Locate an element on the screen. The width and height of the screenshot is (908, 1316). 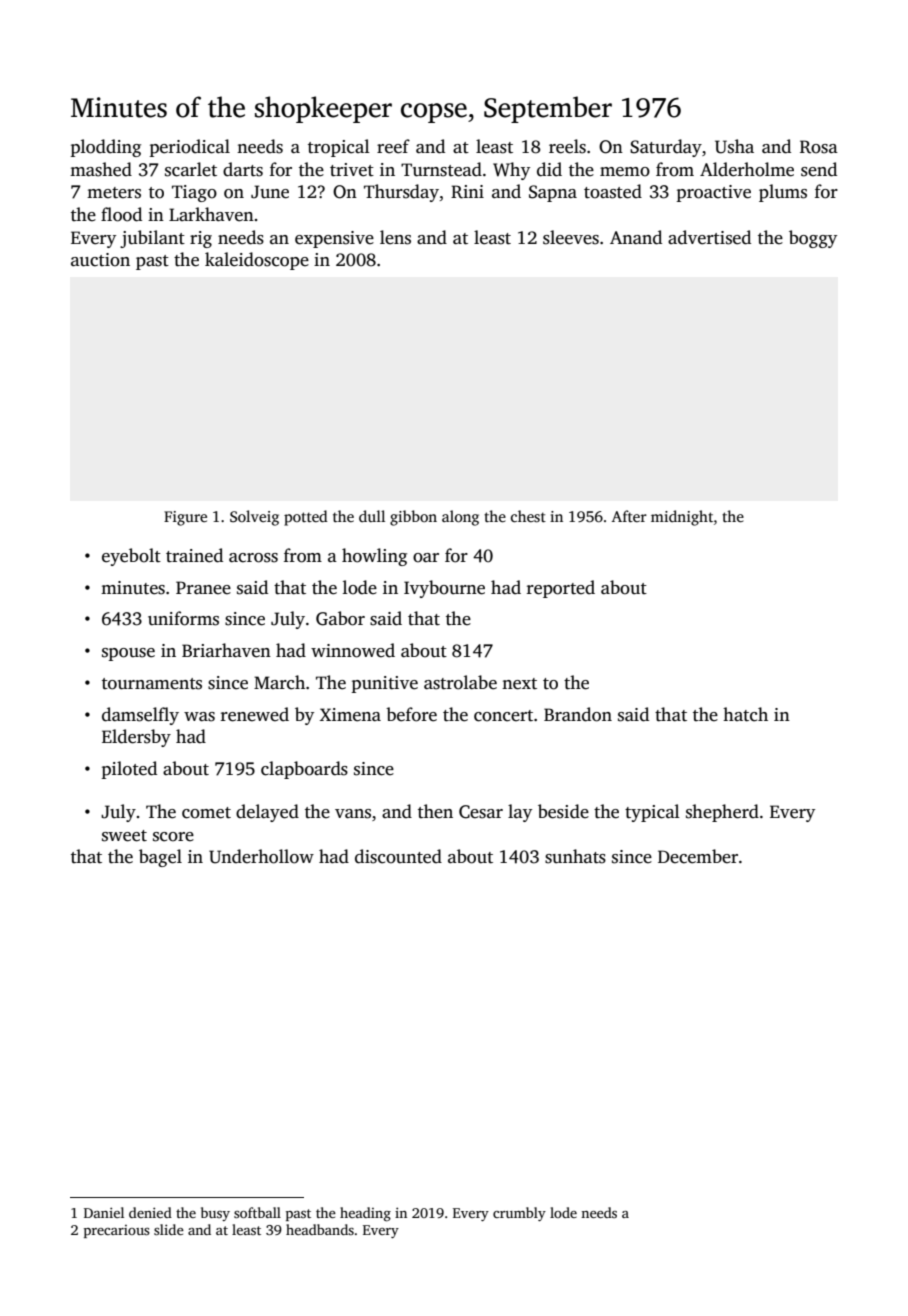
discounted is located at coordinates (398, 856).
